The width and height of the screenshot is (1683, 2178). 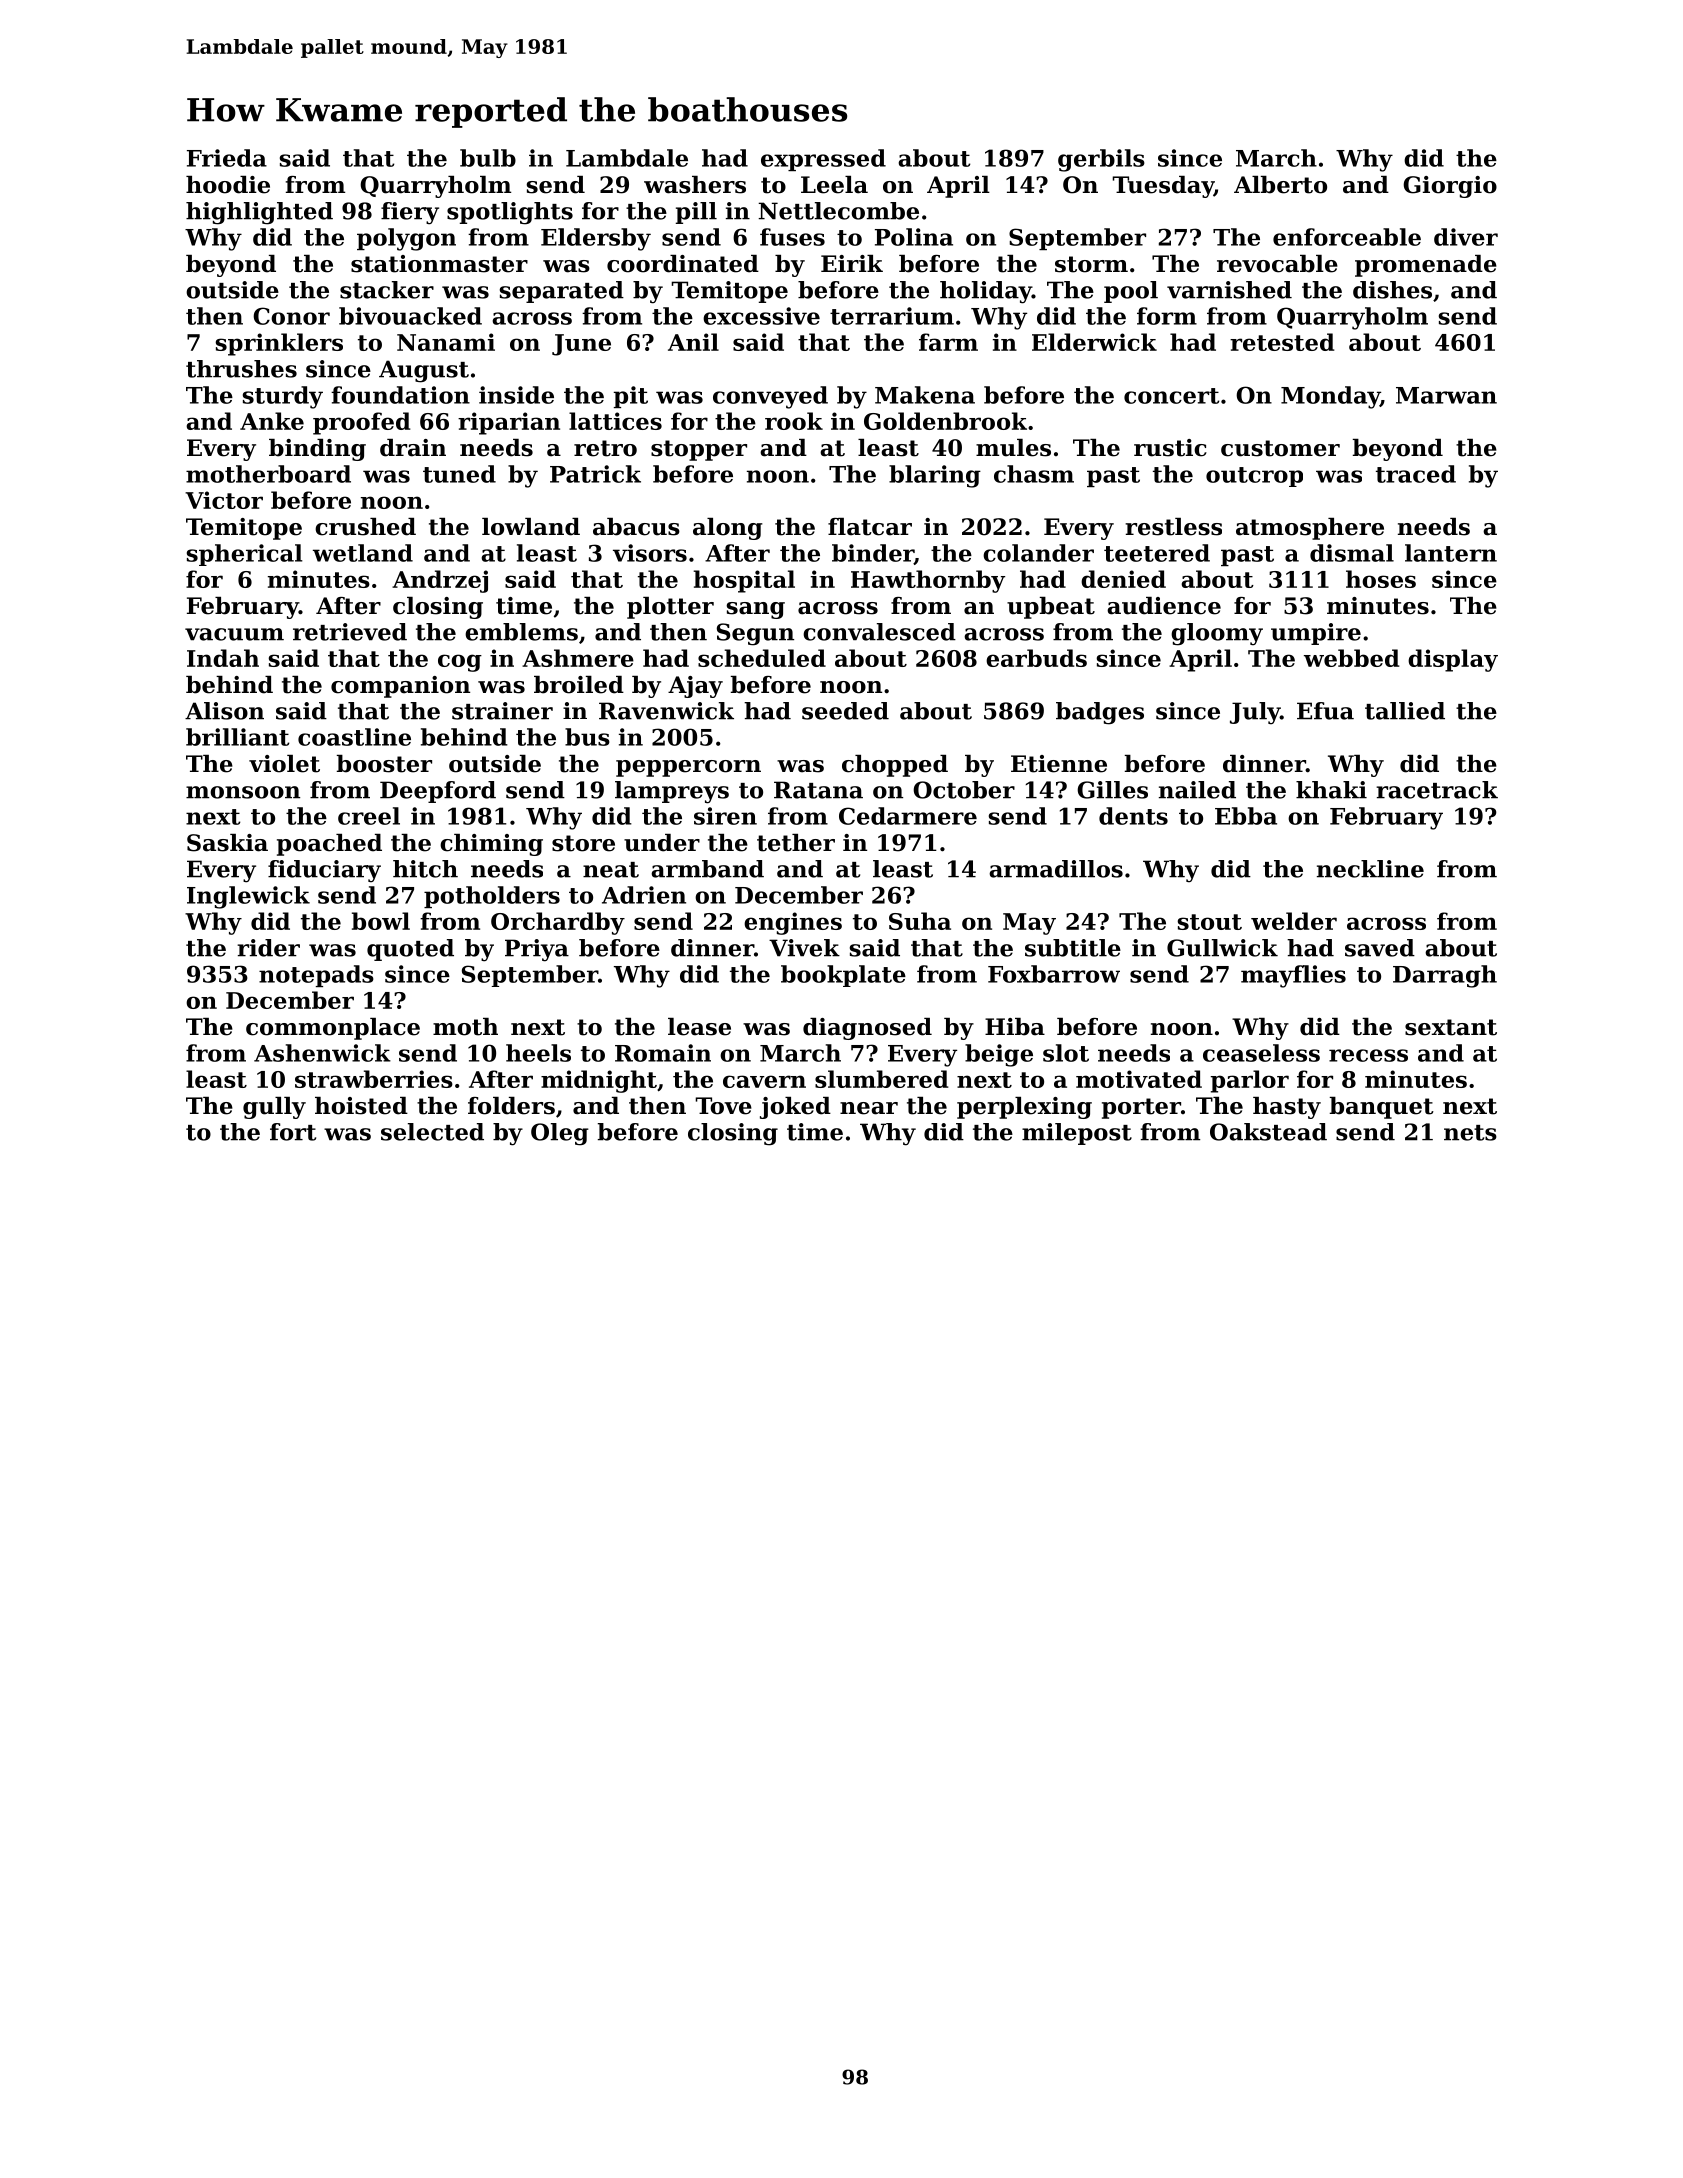 I want to click on enforceable, so click(x=1347, y=237).
